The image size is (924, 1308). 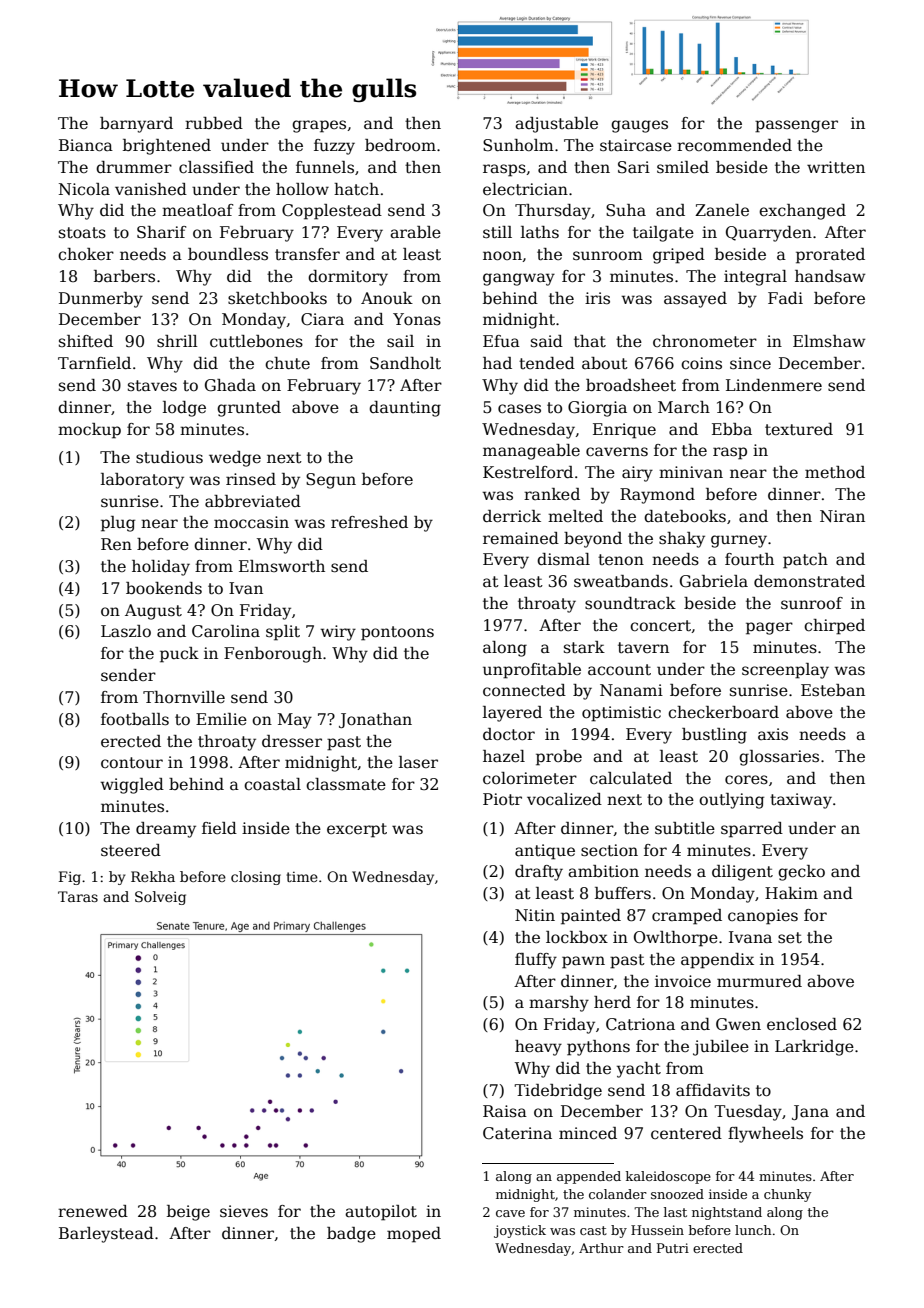 I want to click on renewed, so click(x=93, y=1211).
